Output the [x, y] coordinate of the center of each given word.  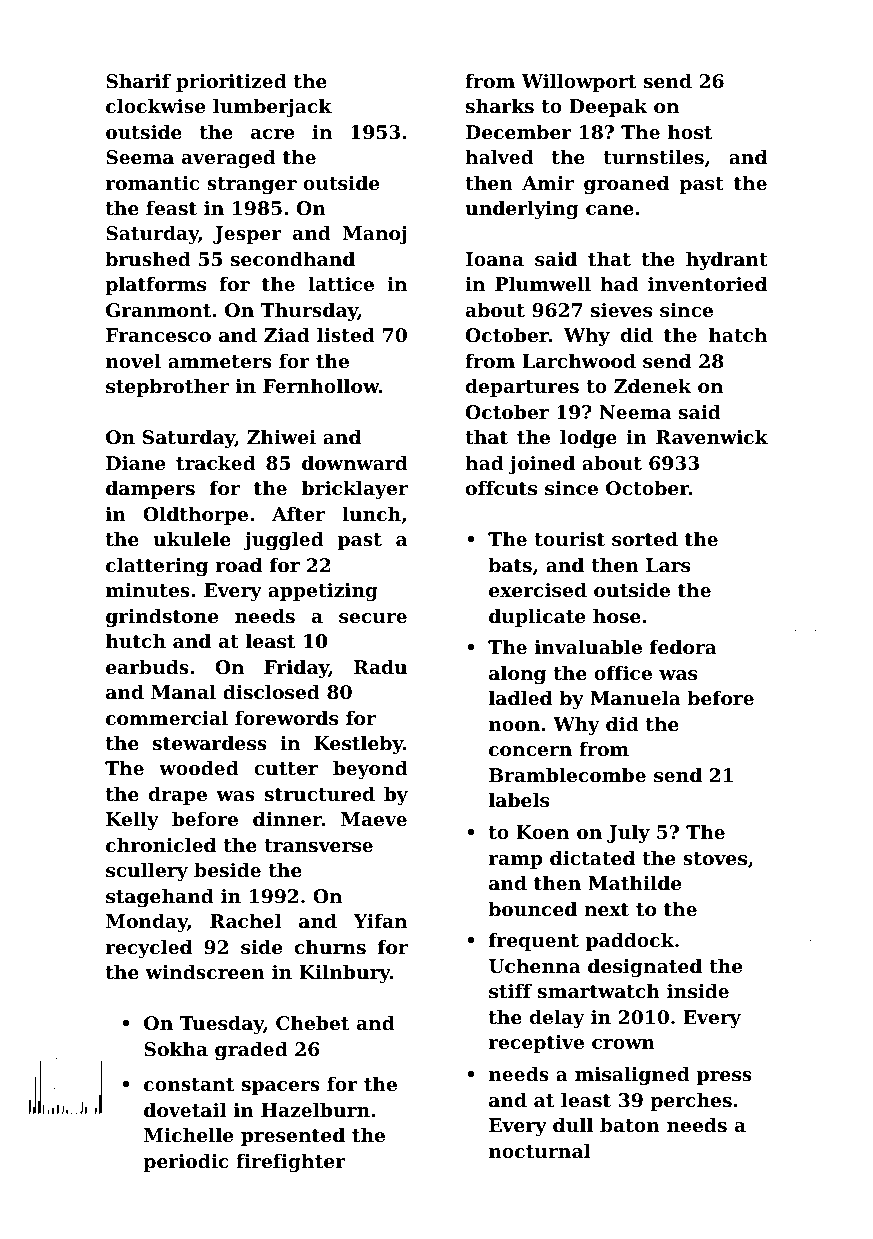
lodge [588, 439]
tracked [216, 463]
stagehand [160, 898]
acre [272, 134]
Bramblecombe [567, 775]
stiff [510, 991]
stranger [252, 185]
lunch [371, 514]
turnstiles [653, 157]
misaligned [632, 1076]
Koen [542, 832]
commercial [167, 718]
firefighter [291, 1163]
